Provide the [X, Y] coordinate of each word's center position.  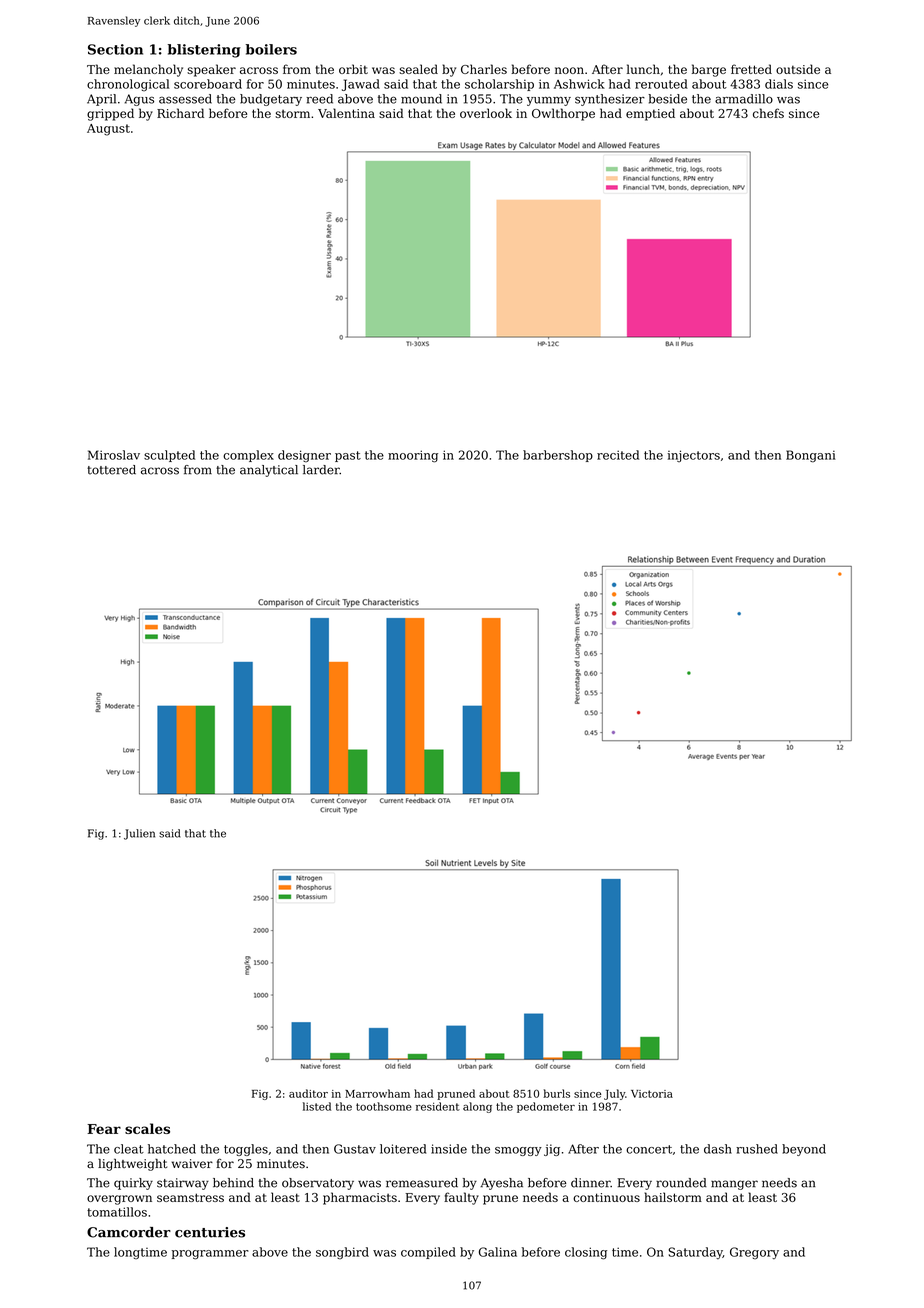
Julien [139, 834]
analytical [269, 471]
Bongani [811, 456]
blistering [204, 51]
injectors [694, 456]
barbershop [558, 456]
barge [709, 70]
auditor [308, 1093]
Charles [484, 69]
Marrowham [377, 1093]
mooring [413, 456]
